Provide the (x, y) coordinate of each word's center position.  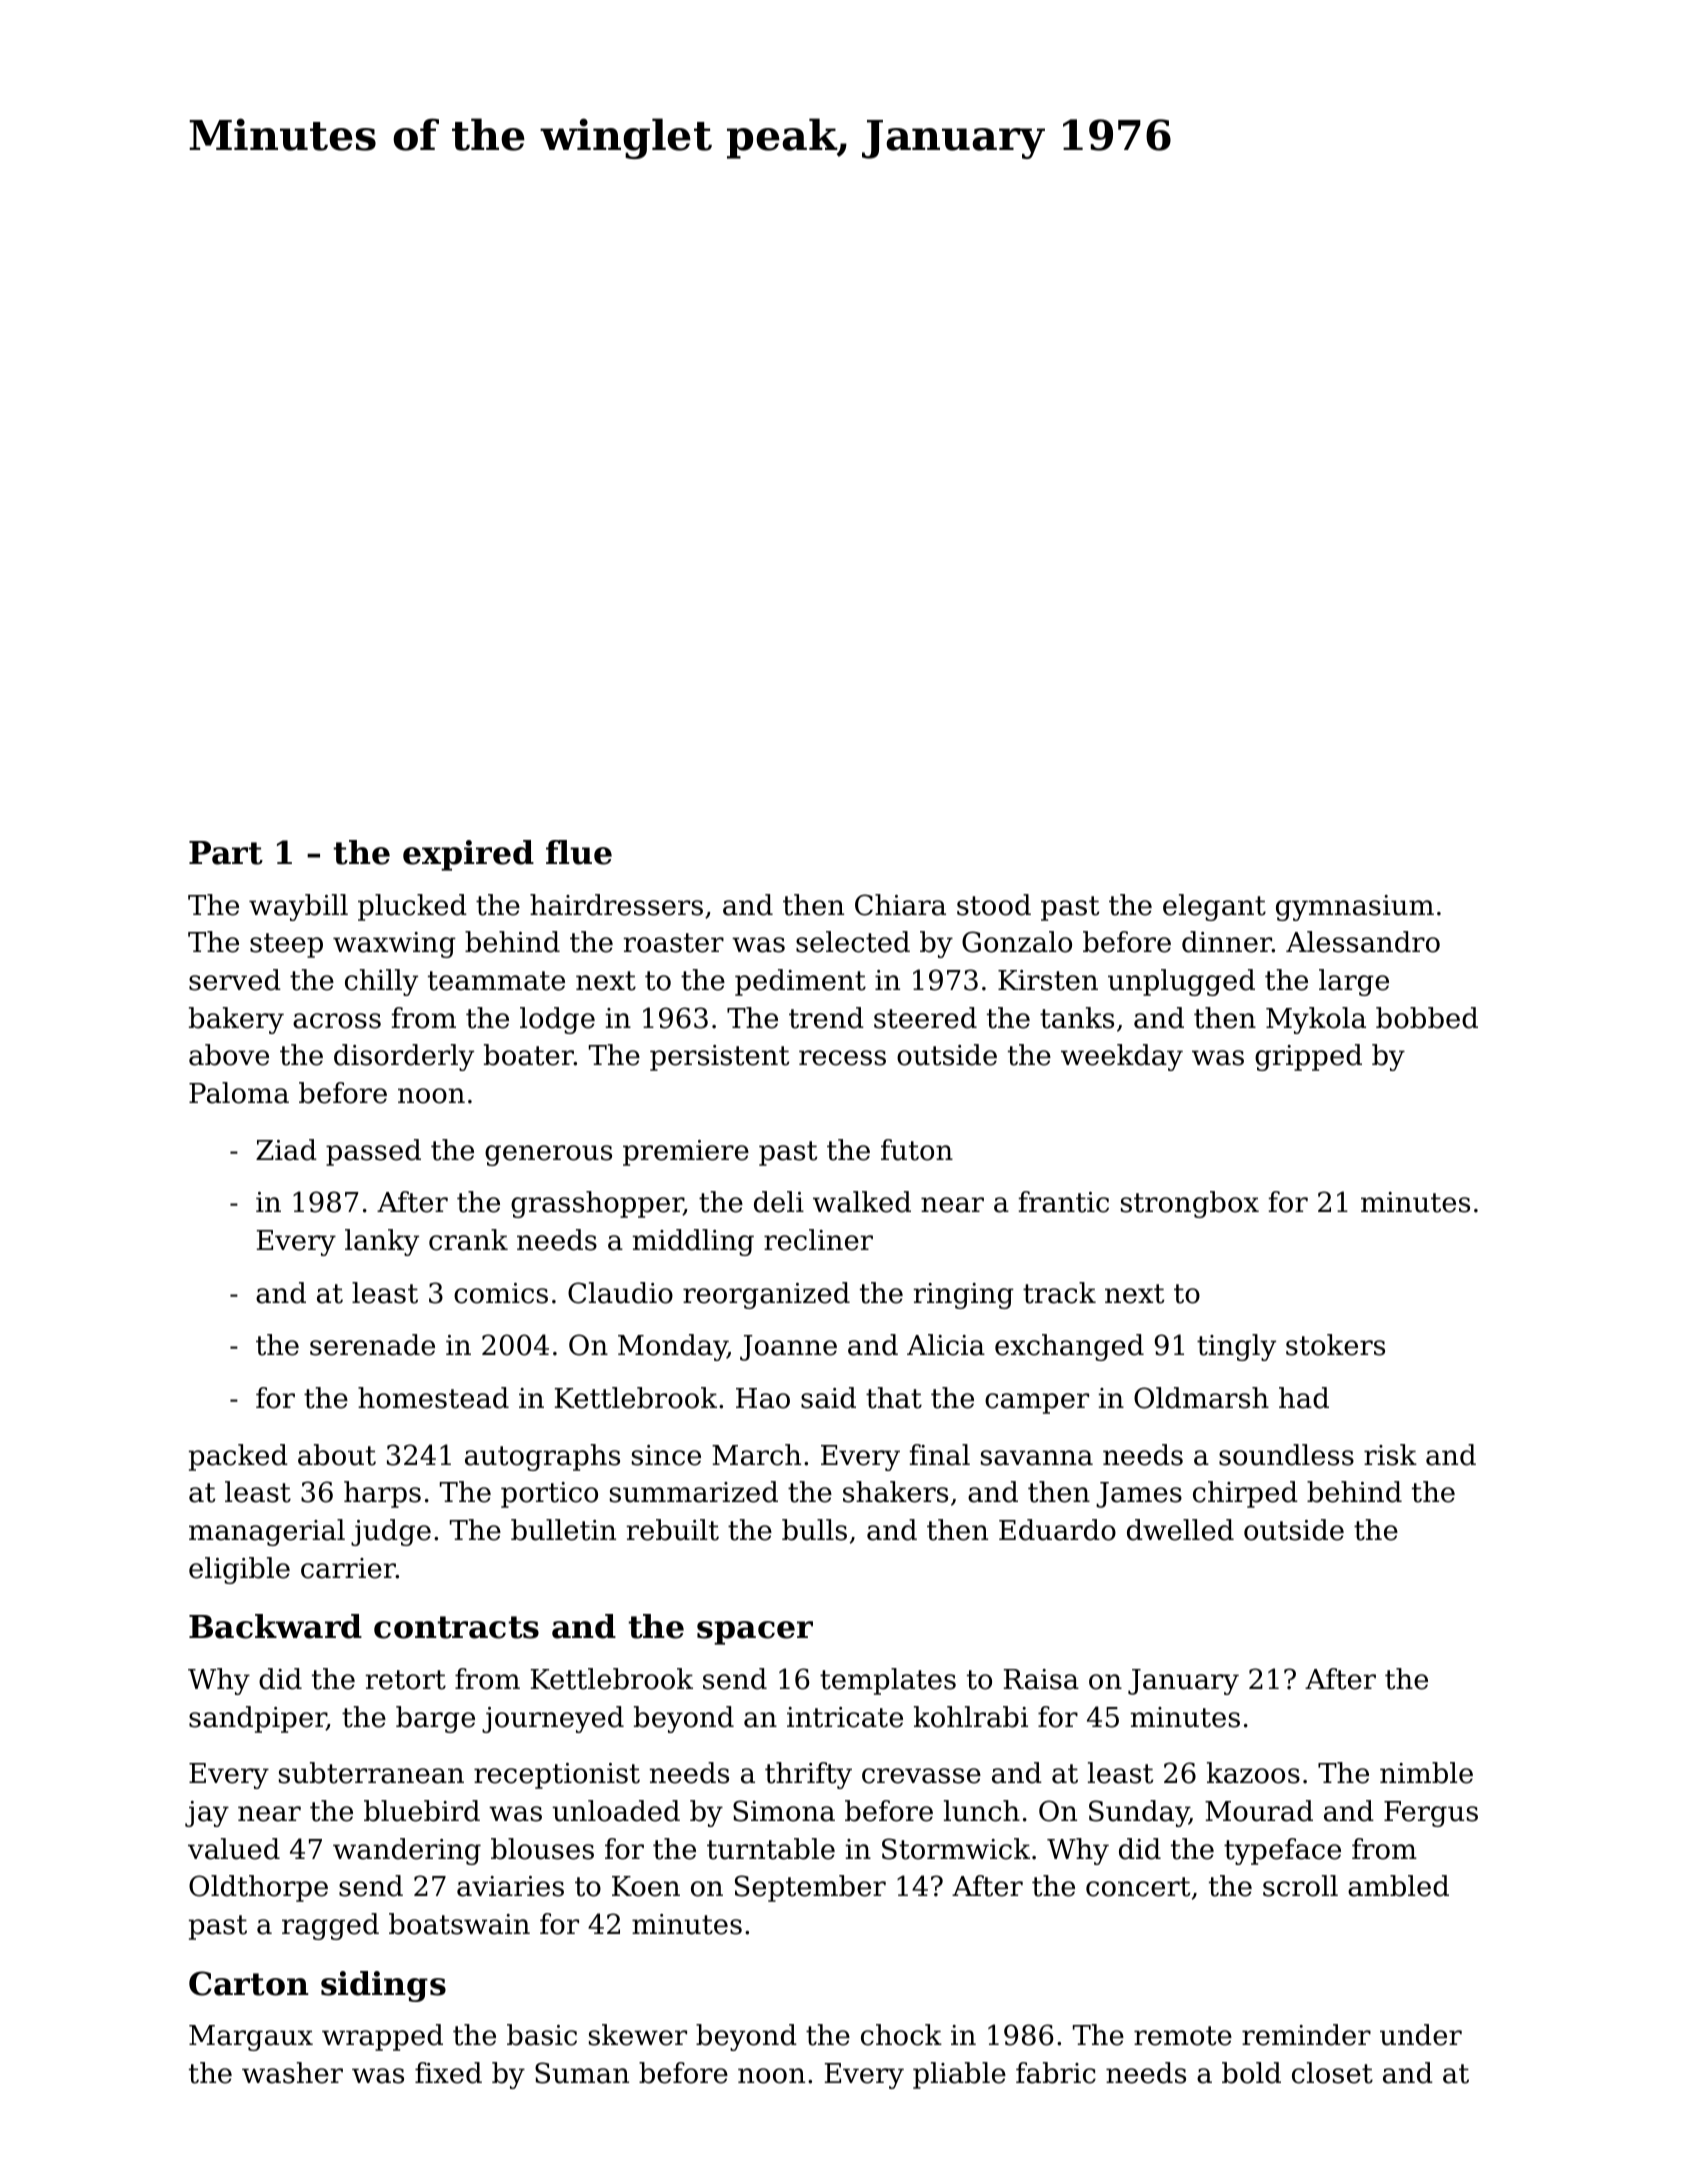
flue (579, 852)
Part (226, 853)
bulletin (563, 1530)
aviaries (510, 1886)
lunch (982, 1811)
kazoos (1253, 1773)
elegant (1214, 907)
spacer (755, 1633)
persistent (719, 1058)
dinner (1227, 942)
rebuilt (672, 1530)
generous (548, 1155)
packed (238, 1457)
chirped (1245, 1494)
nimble (1426, 1773)
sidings (383, 1986)
